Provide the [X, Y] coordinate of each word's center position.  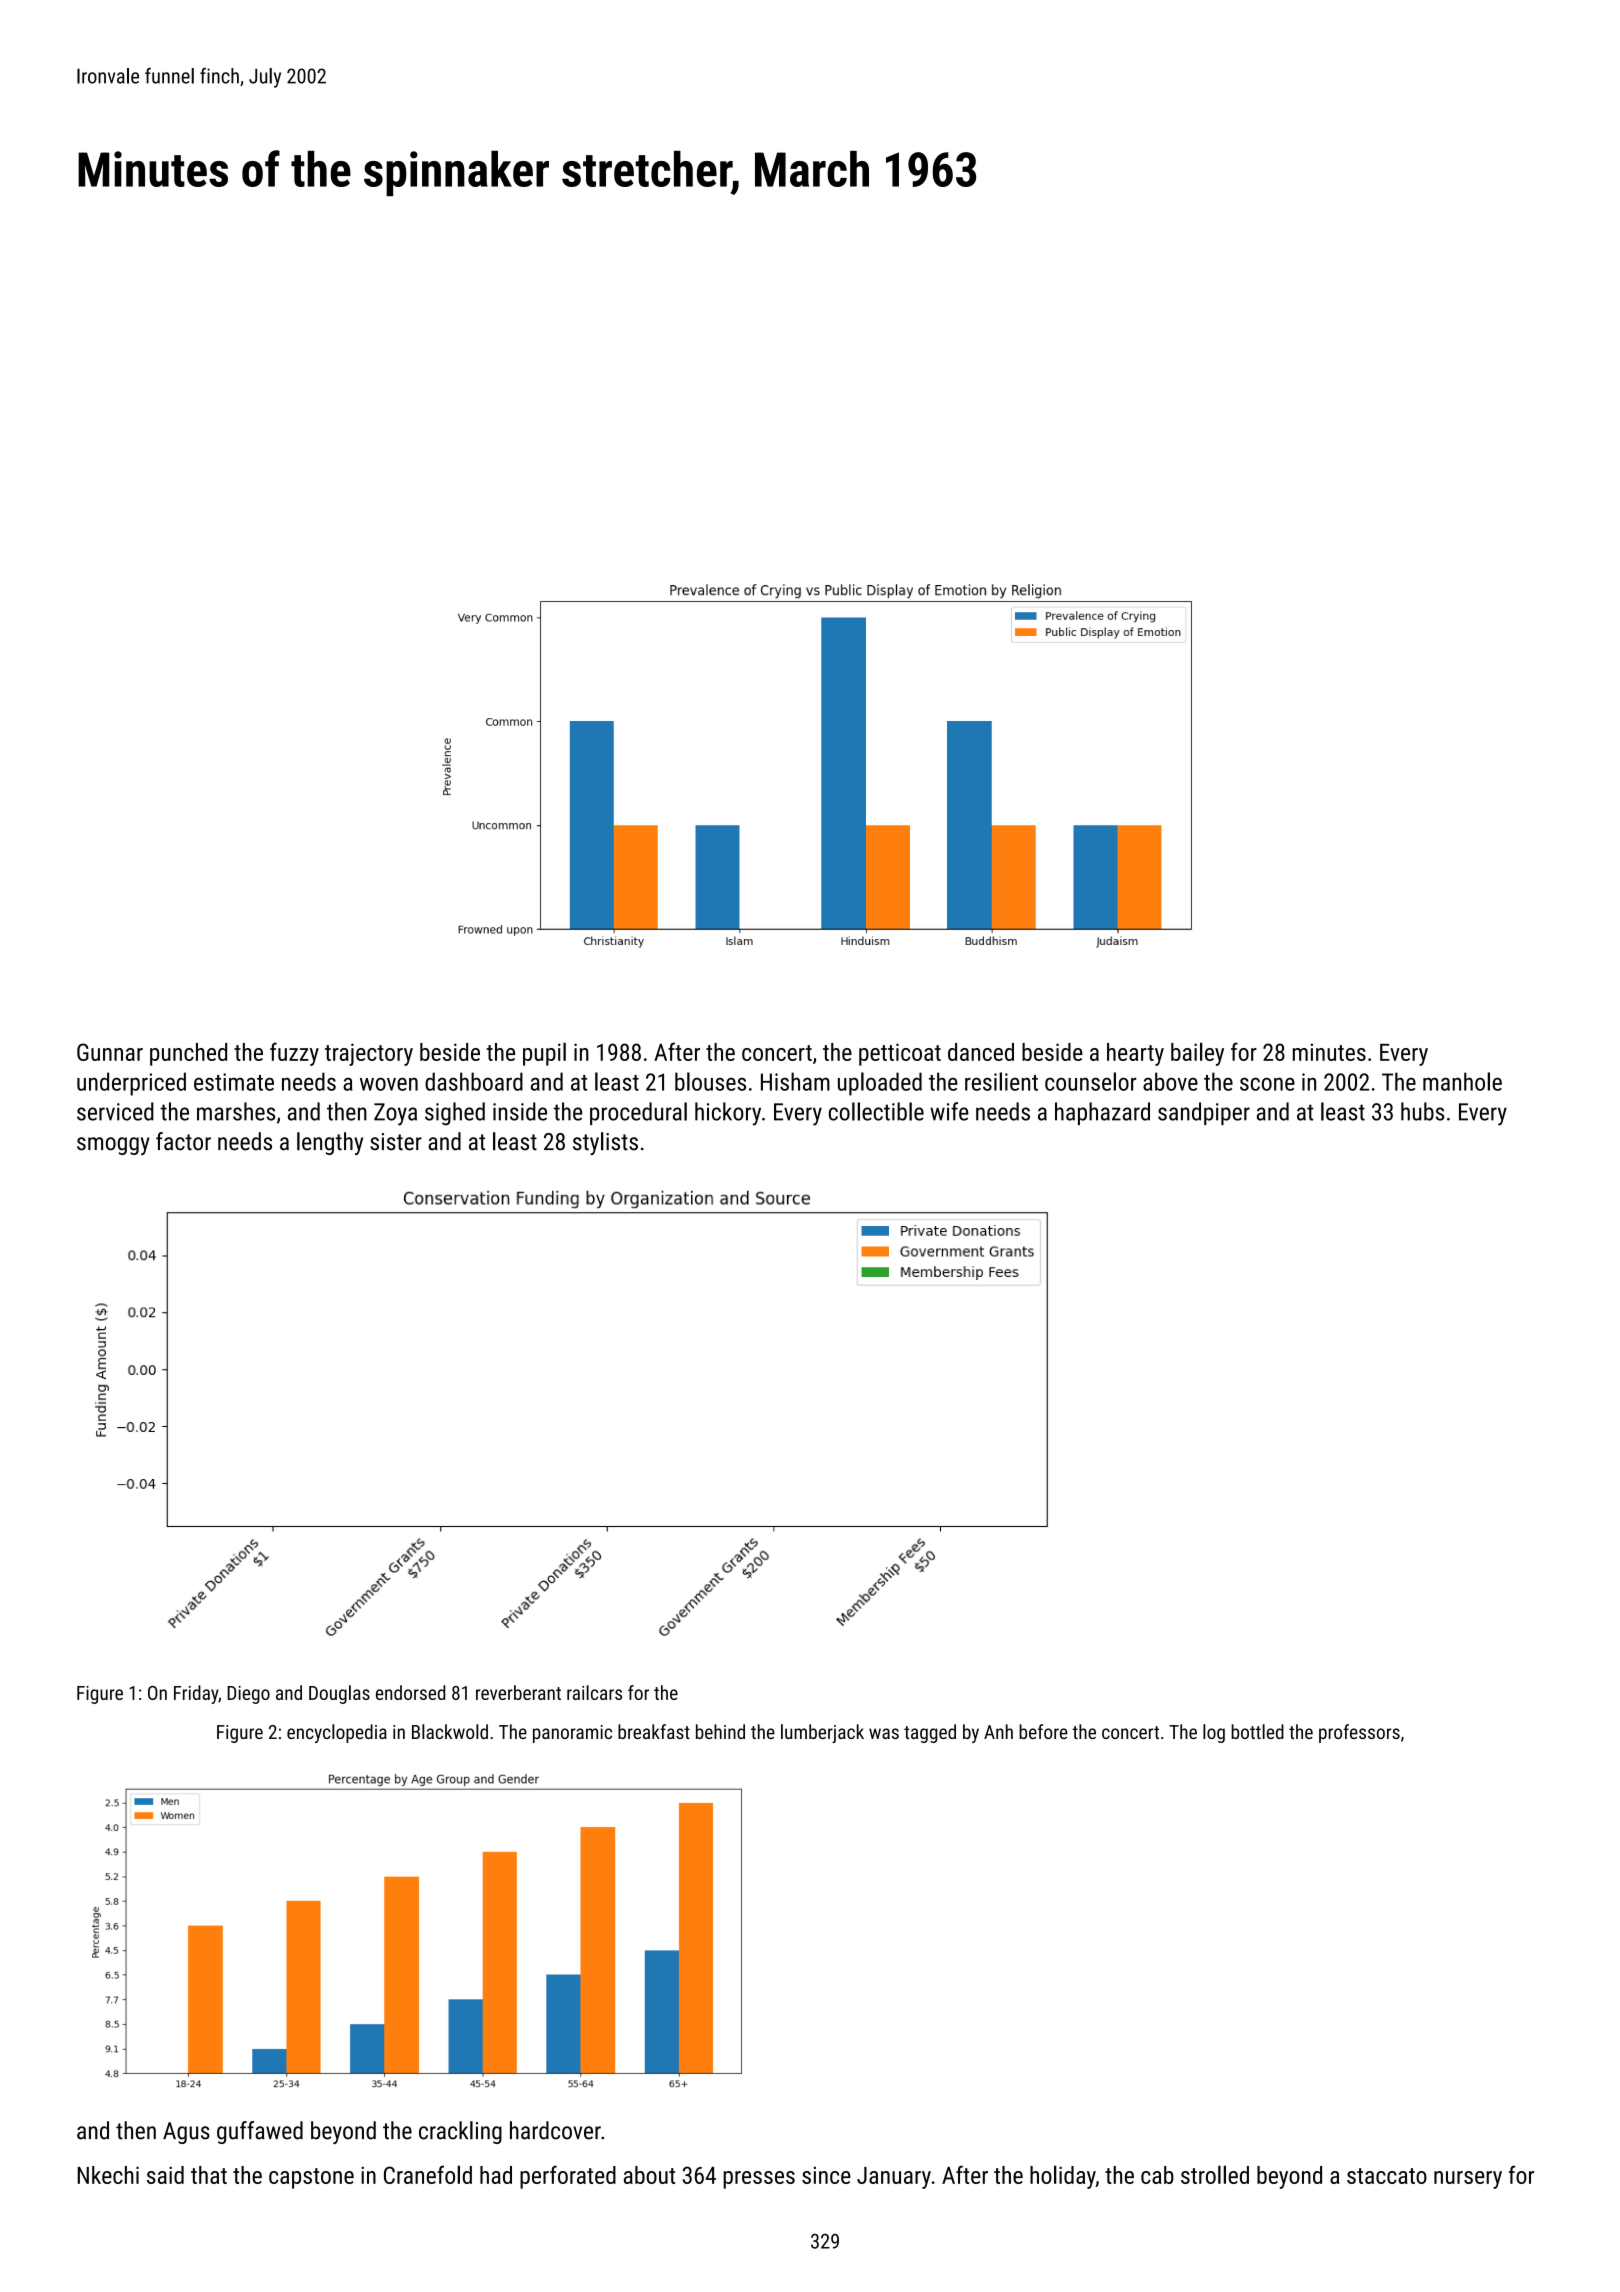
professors [1359, 1733]
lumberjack [822, 1733]
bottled [1257, 1731]
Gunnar [110, 1052]
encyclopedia [337, 1733]
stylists [605, 1143]
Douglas [339, 1694]
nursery [1468, 2180]
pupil [544, 1054]
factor [183, 1141]
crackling [460, 2132]
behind [720, 1731]
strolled [1215, 2174]
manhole [1462, 1081]
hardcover [555, 2130]
